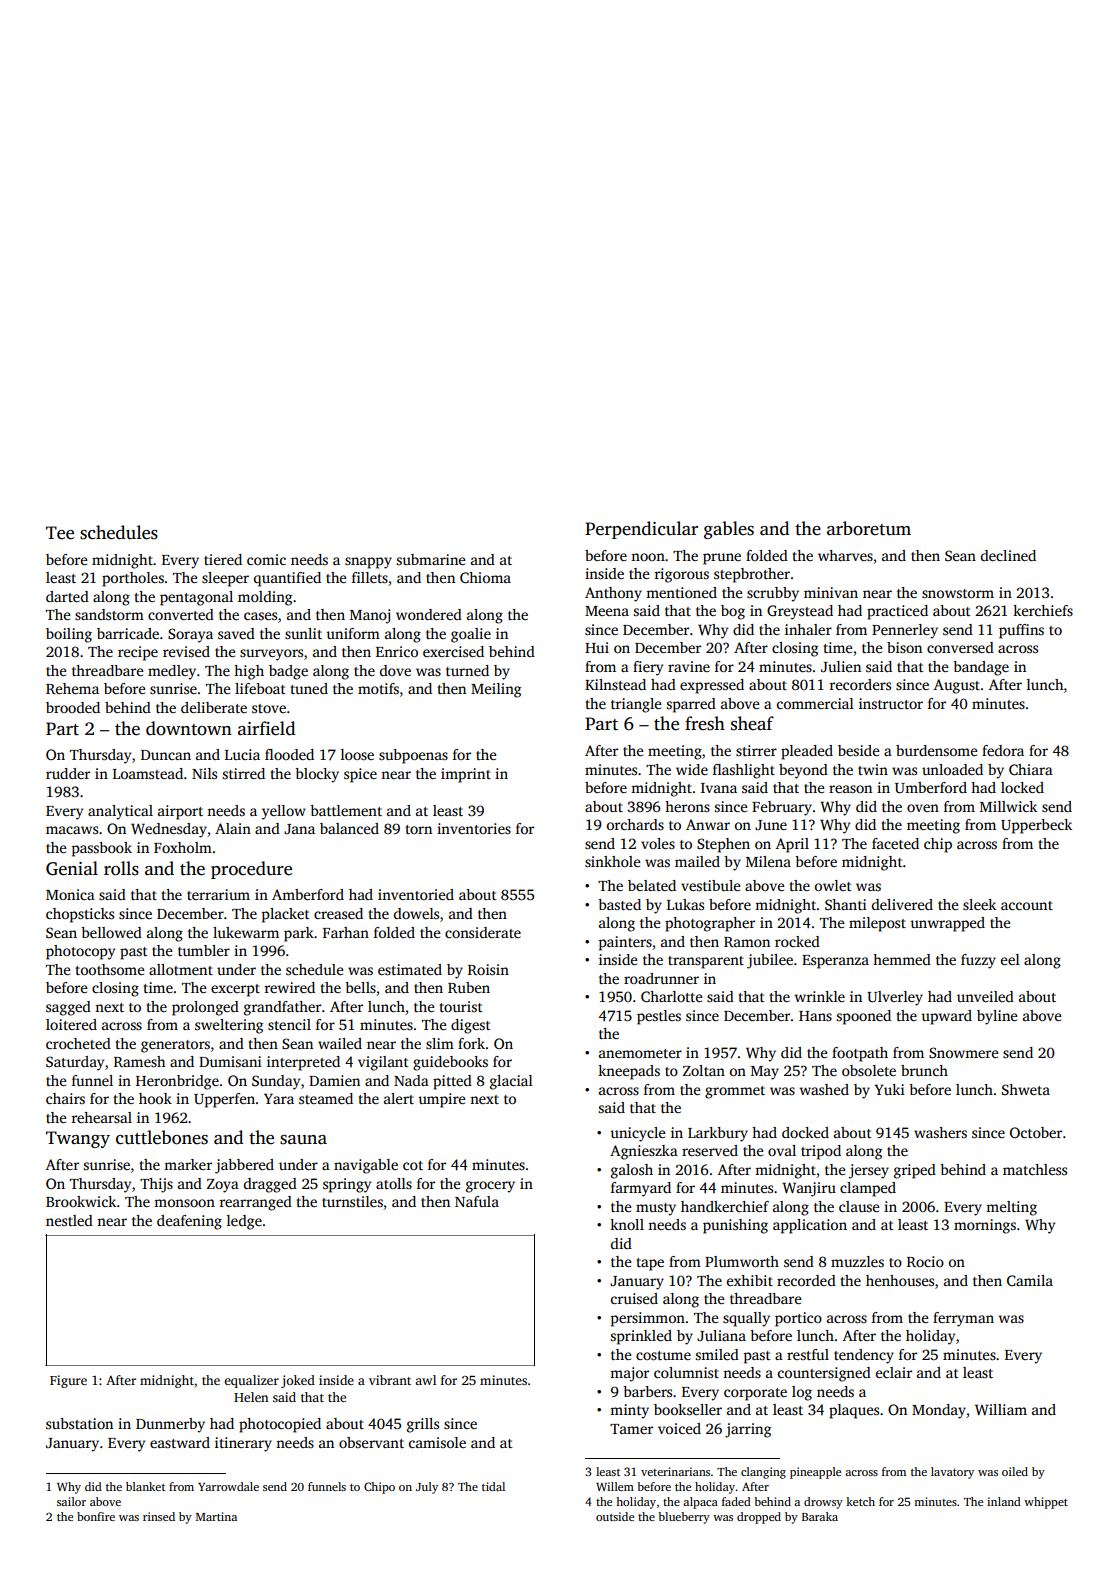  I want to click on pleaded, so click(807, 752).
